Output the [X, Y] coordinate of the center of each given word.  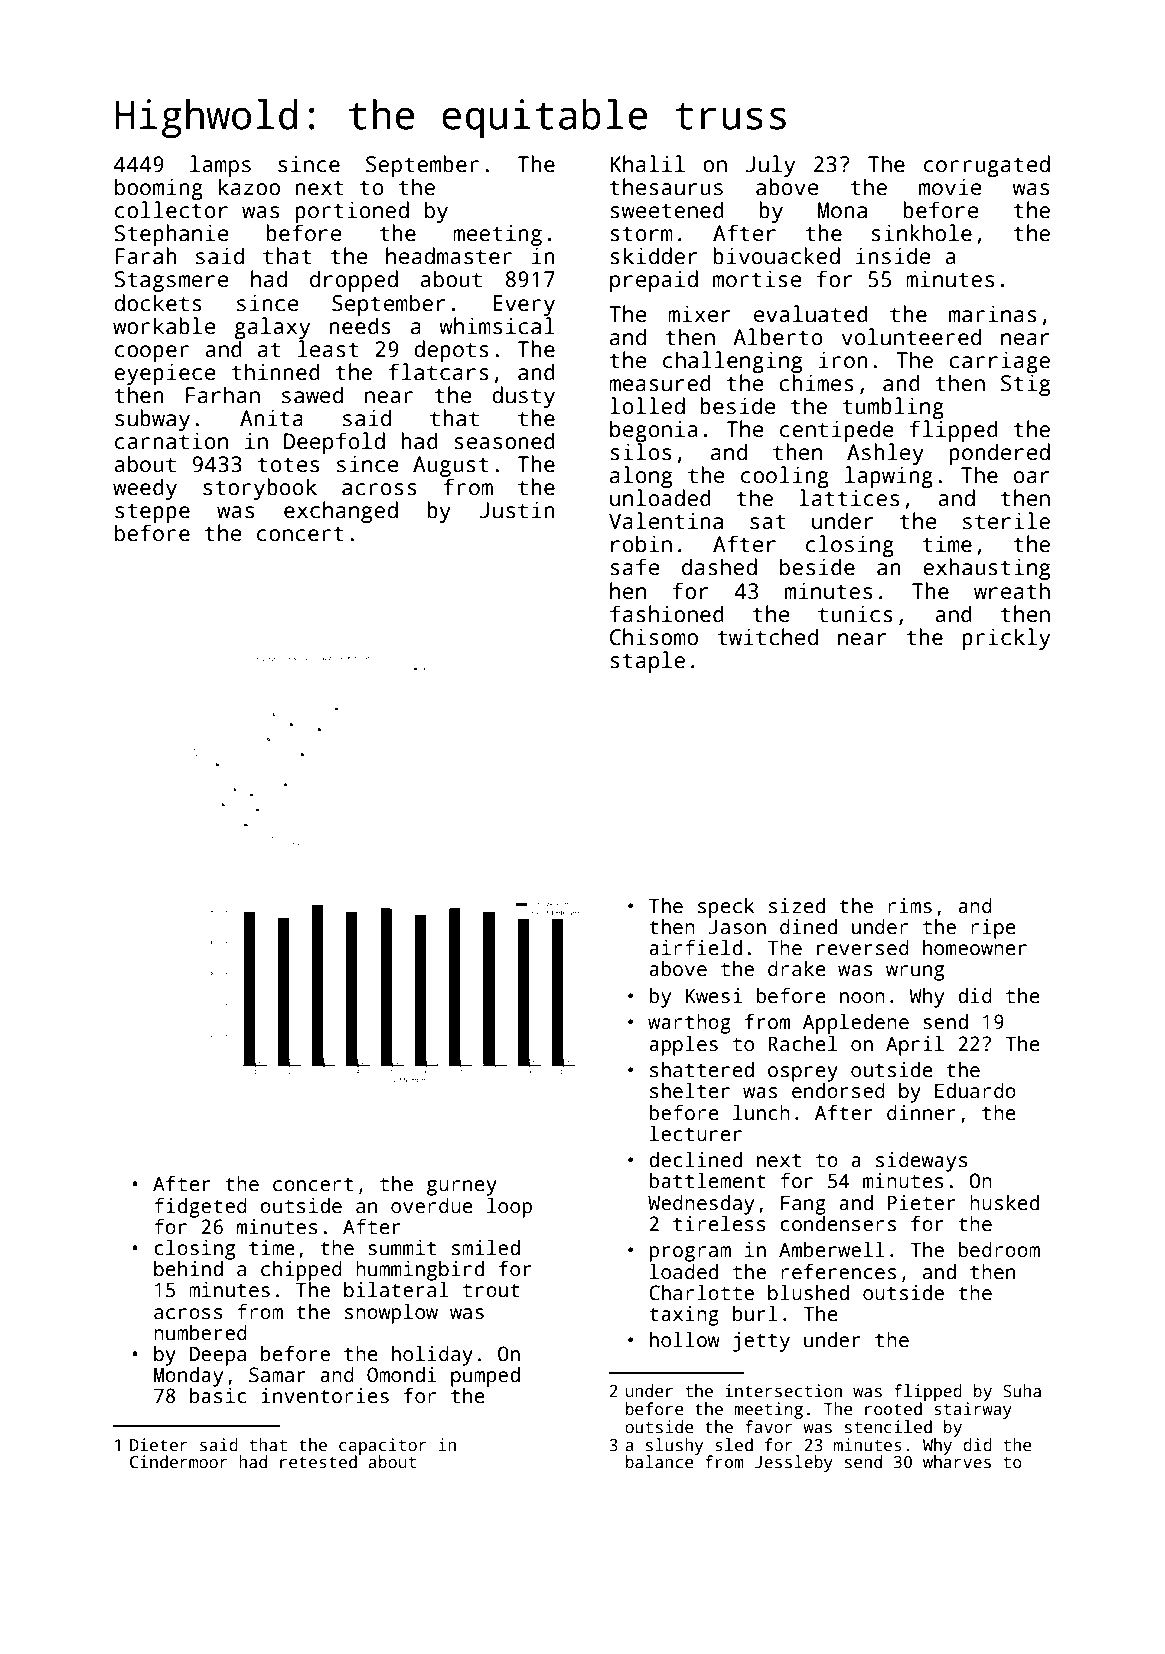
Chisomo [654, 637]
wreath [1012, 591]
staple [647, 662]
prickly [1006, 639]
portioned [352, 212]
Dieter [158, 1445]
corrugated [987, 166]
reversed [863, 948]
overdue [432, 1206]
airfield [695, 948]
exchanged [341, 512]
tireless [719, 1224]
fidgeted [200, 1208]
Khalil [648, 164]
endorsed [838, 1091]
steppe [152, 513]
